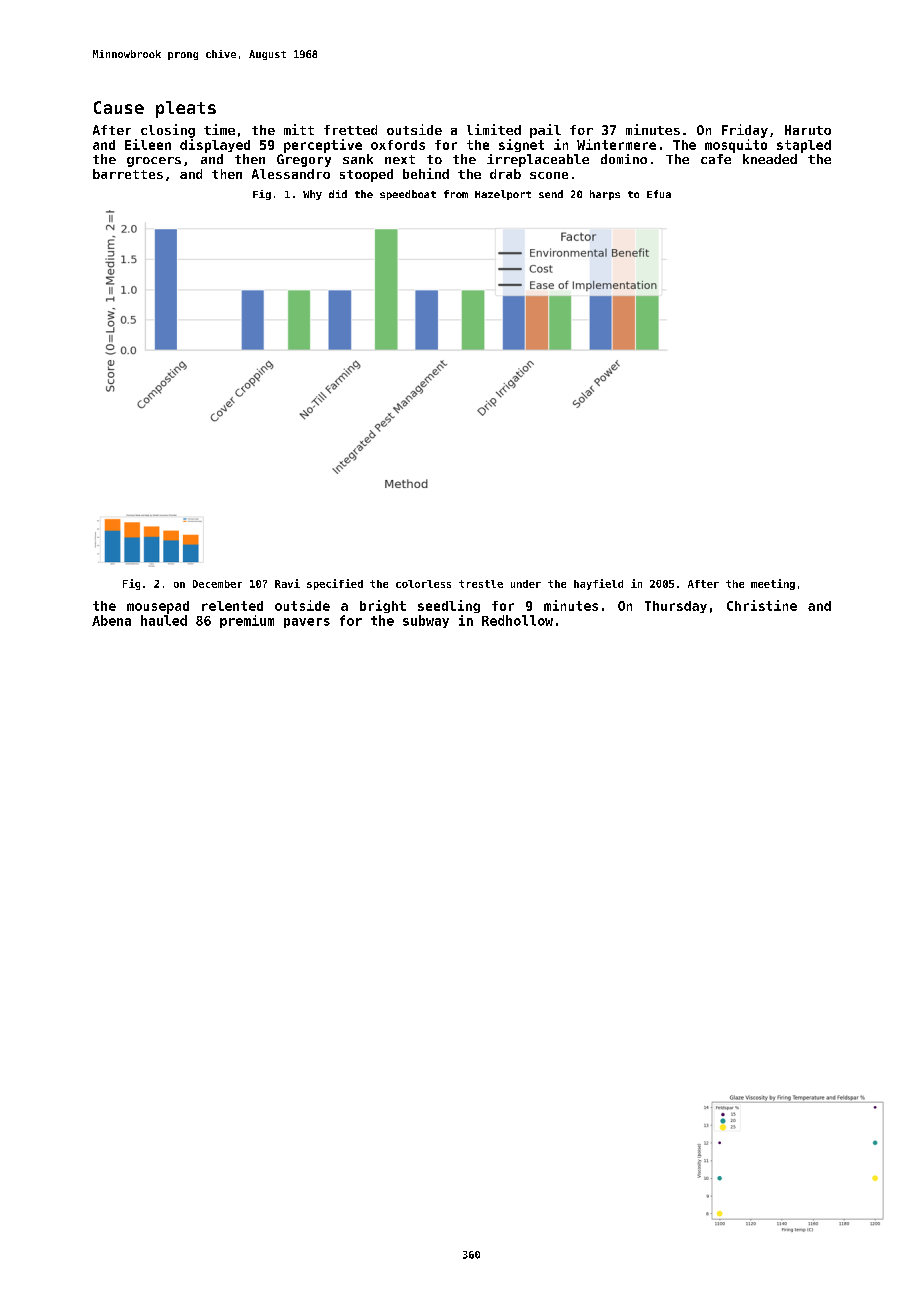 This screenshot has width=924, height=1308. Describe the element at coordinates (605, 195) in the screenshot. I see `harps` at that location.
